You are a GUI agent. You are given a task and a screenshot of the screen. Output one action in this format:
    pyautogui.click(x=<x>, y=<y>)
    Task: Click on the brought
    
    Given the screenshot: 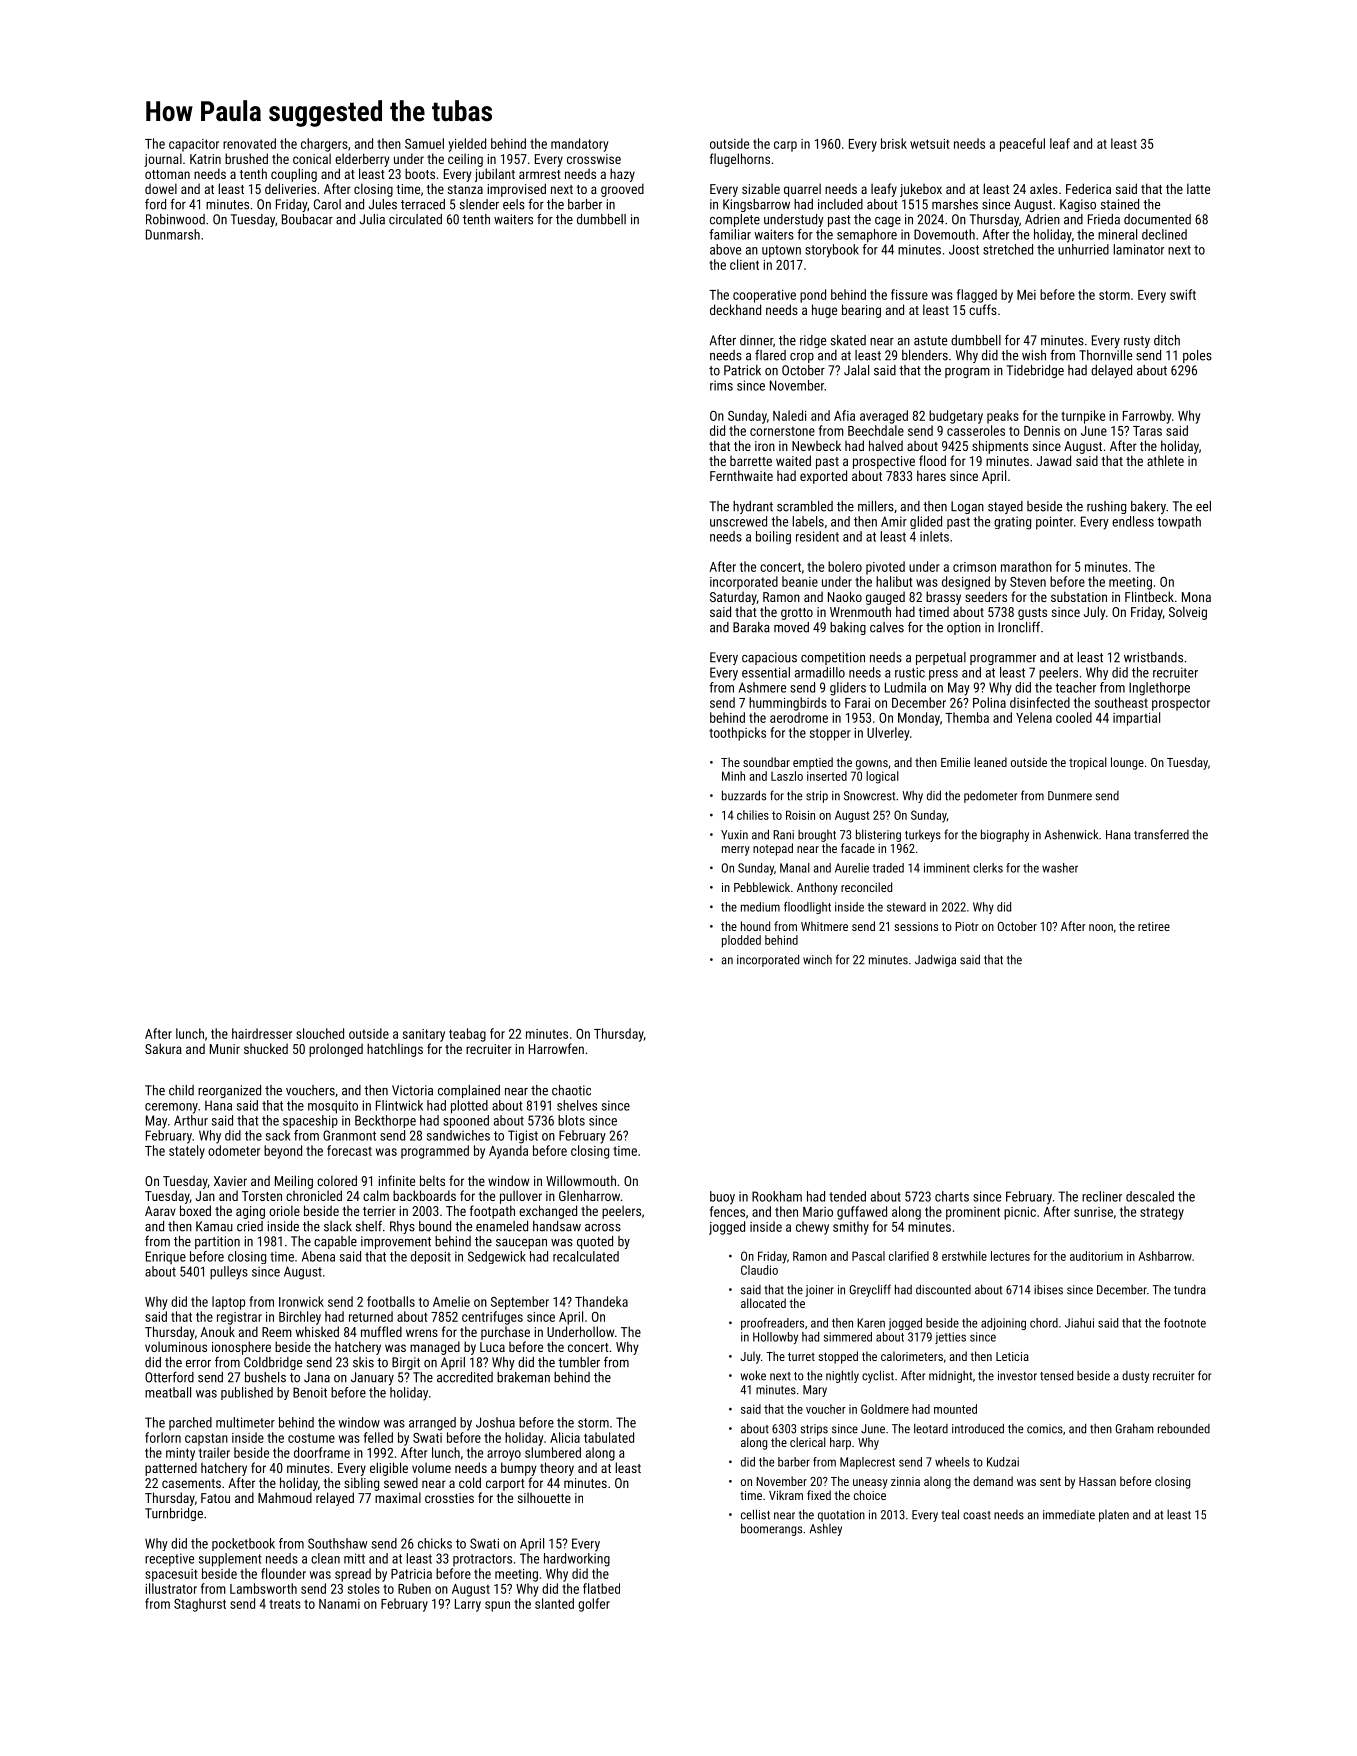 What is the action you would take?
    pyautogui.click(x=817, y=836)
